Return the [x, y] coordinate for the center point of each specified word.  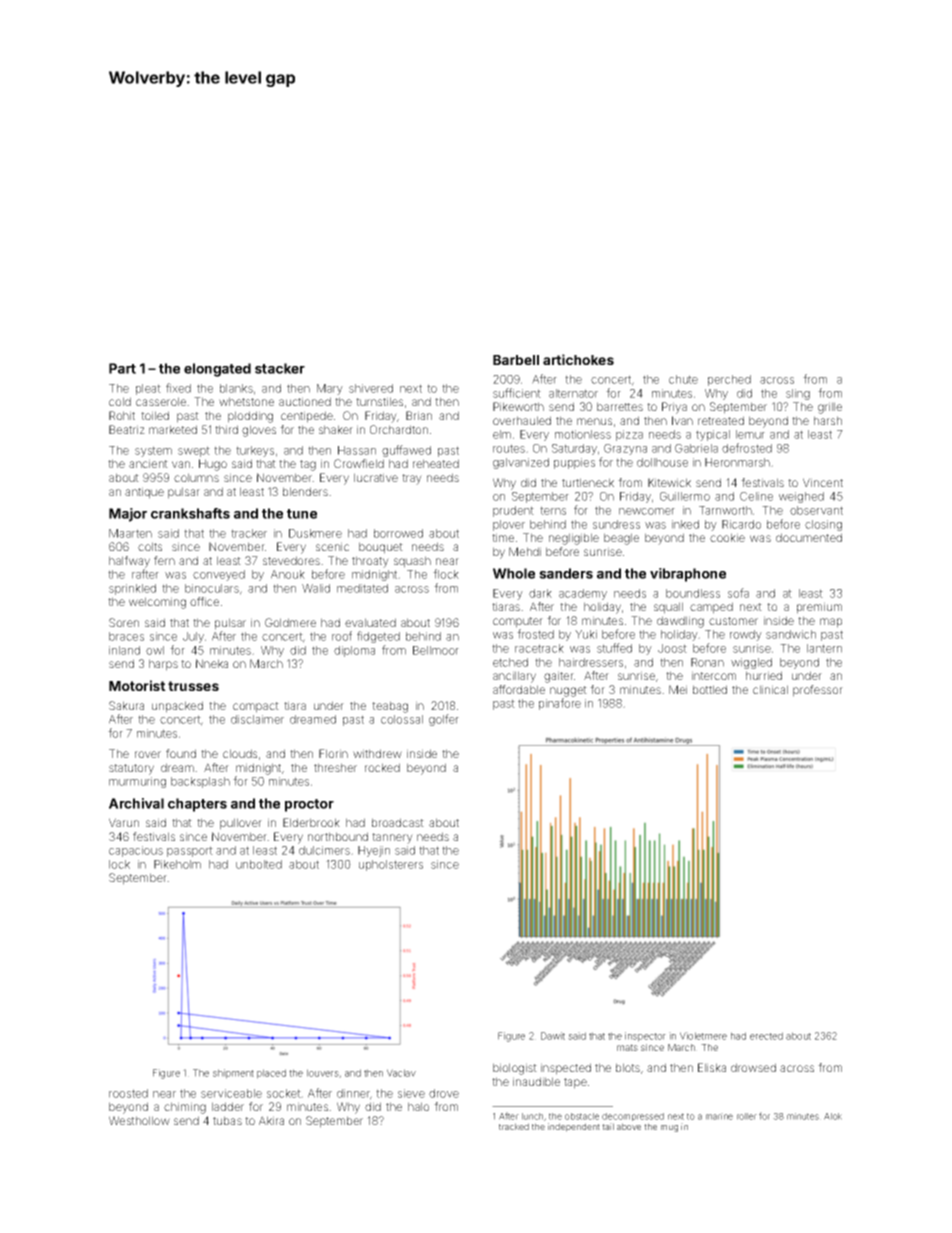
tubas [227, 1120]
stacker [280, 368]
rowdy [746, 635]
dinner [354, 1094]
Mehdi [525, 551]
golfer [444, 720]
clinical [770, 689]
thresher [335, 767]
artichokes [578, 359]
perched [729, 380]
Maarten [130, 533]
